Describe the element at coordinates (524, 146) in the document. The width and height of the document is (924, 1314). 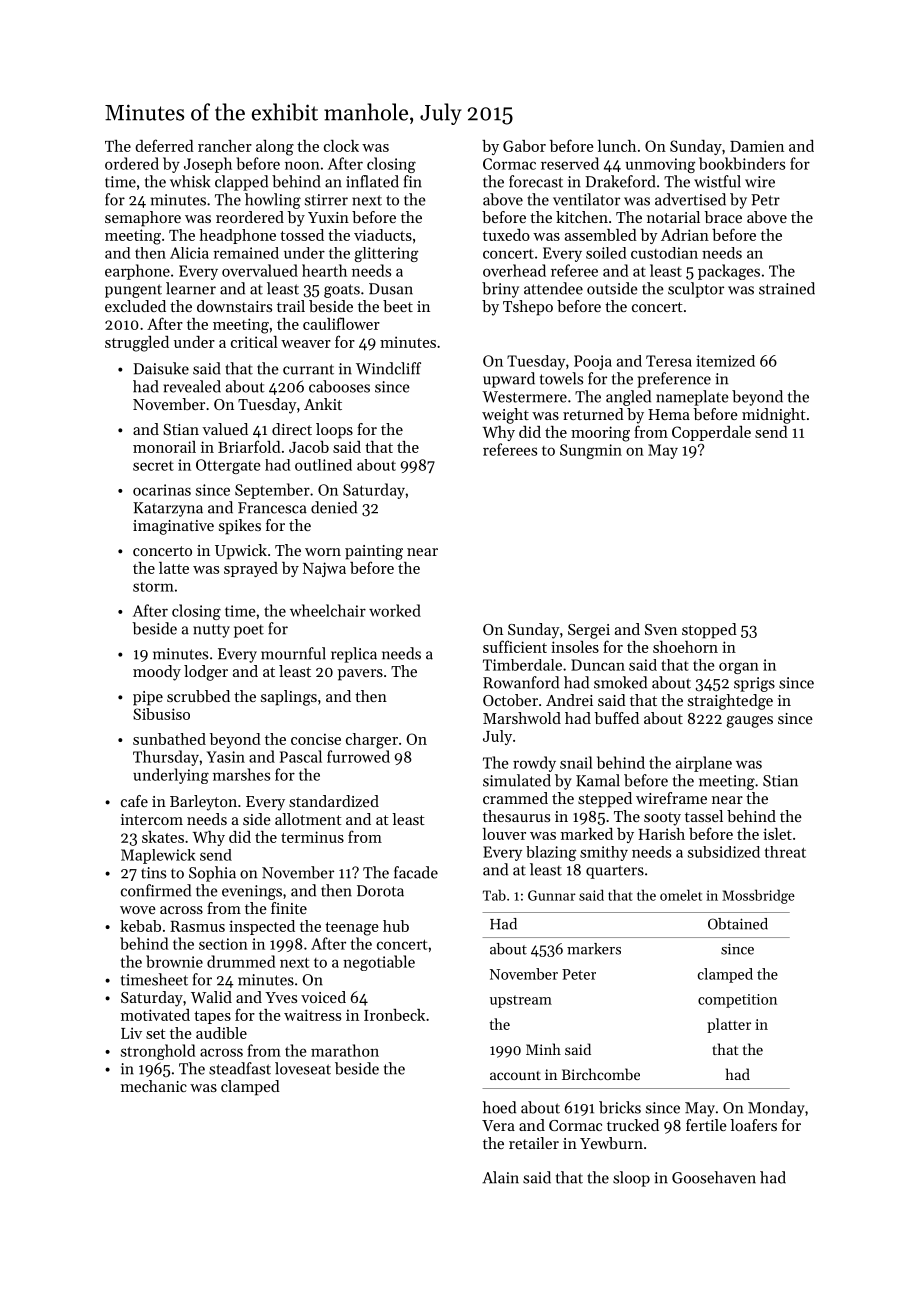
I see `Gabor` at that location.
